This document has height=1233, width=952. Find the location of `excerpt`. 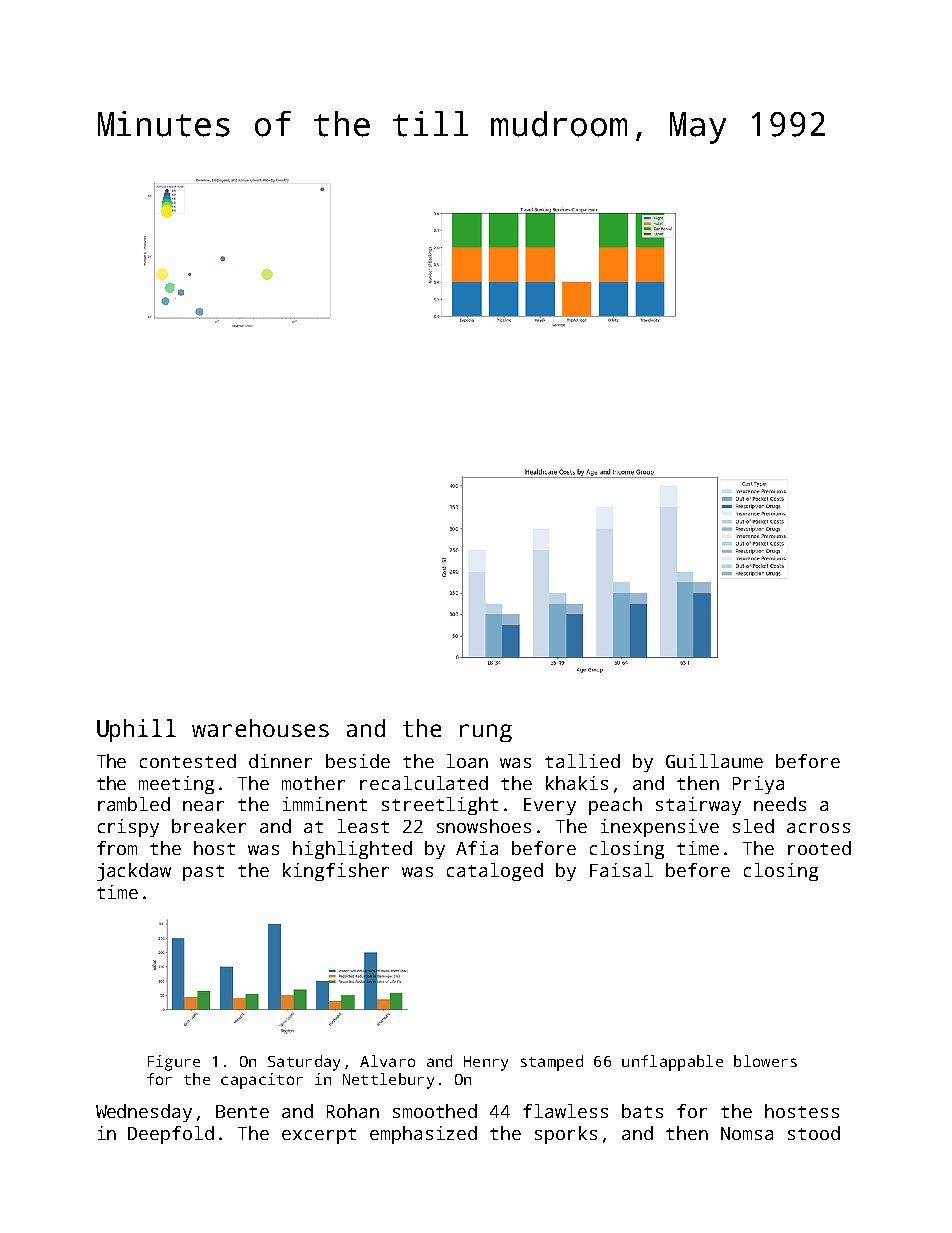

excerpt is located at coordinates (319, 1136).
